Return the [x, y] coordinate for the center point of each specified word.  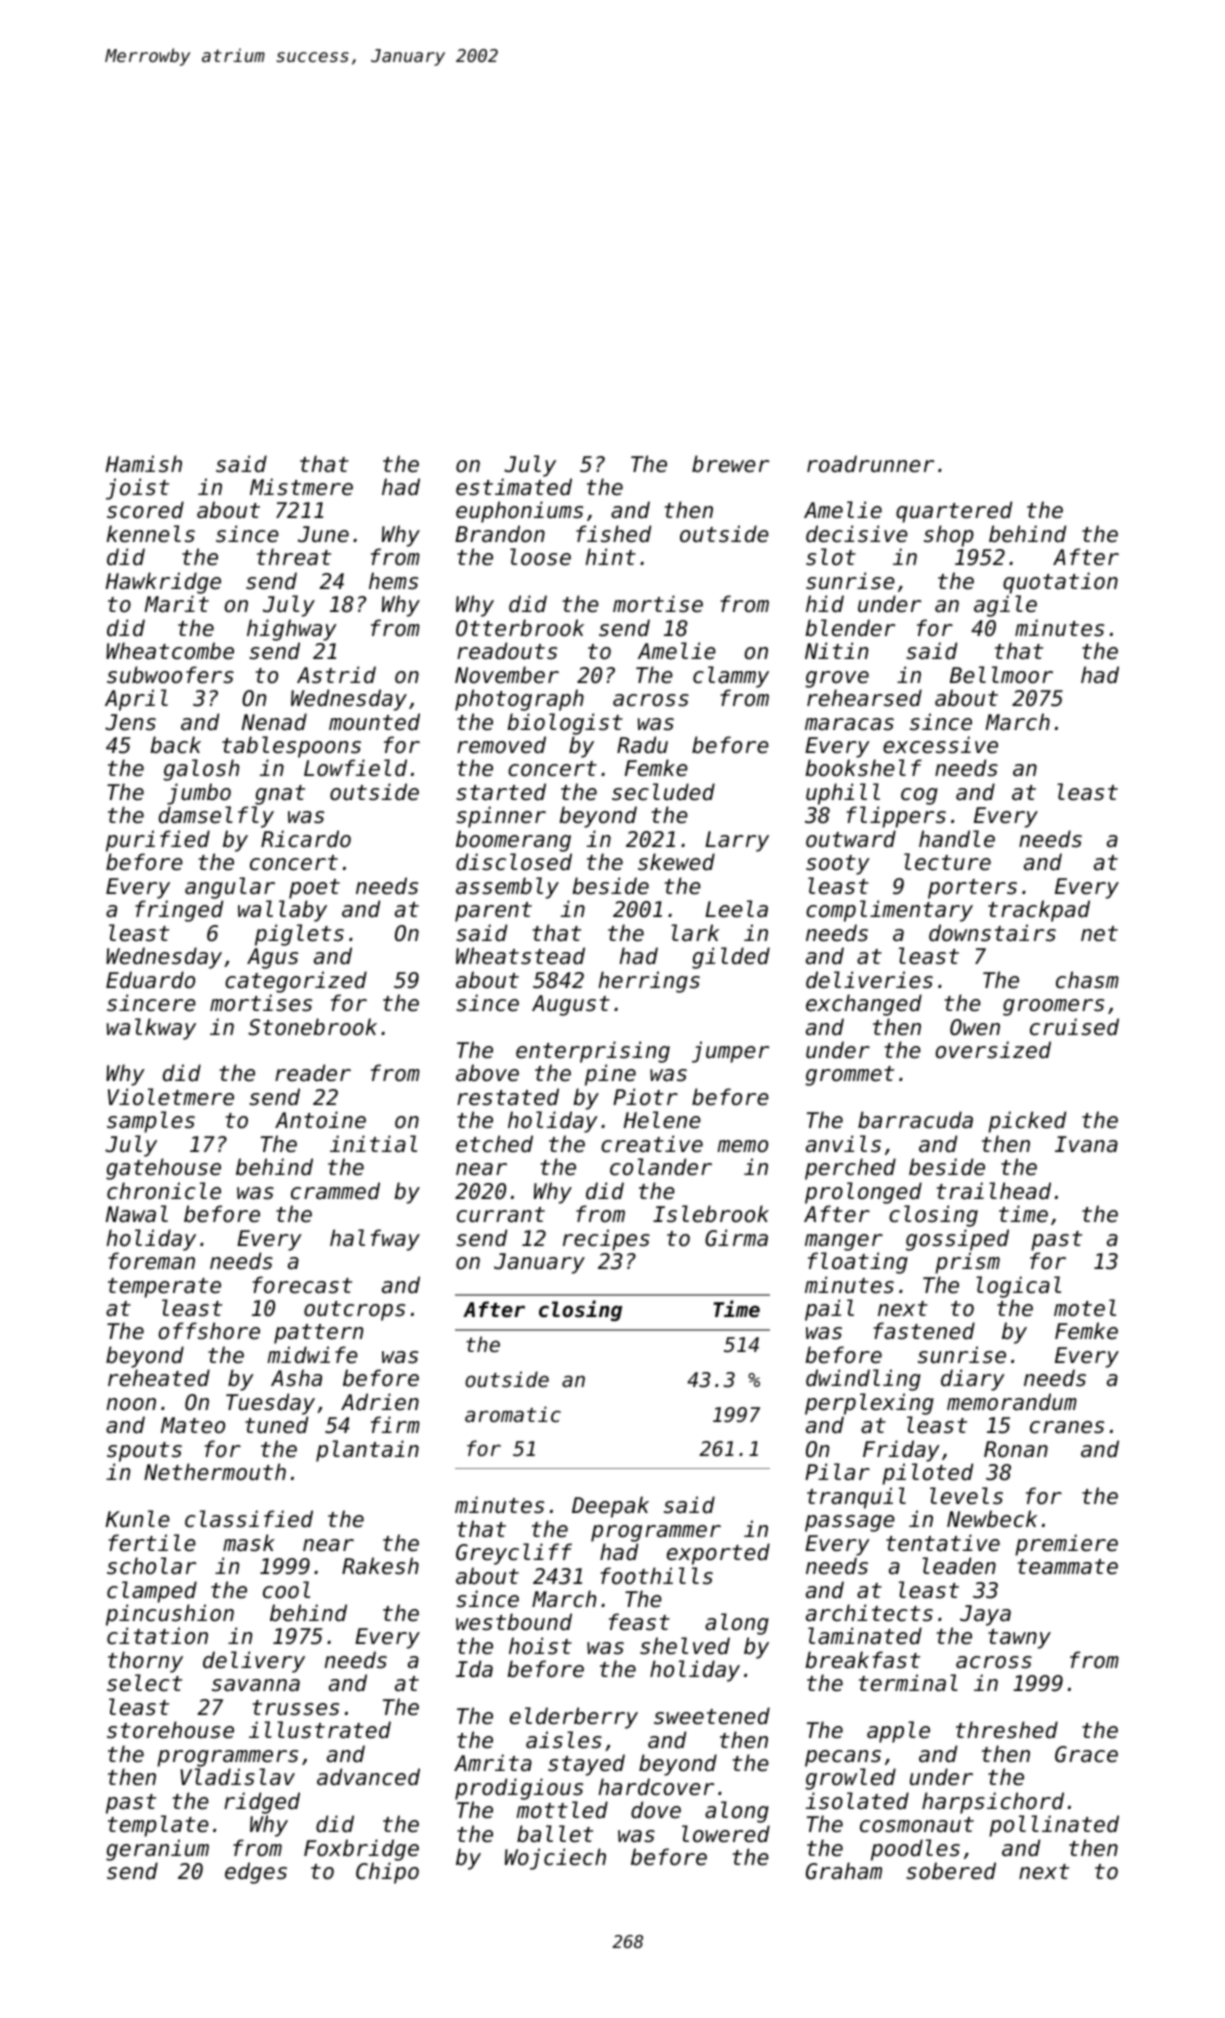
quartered [954, 512]
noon [131, 1404]
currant [501, 1215]
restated [508, 1097]
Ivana [1086, 1144]
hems [393, 581]
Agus [272, 958]
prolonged [863, 1193]
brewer [730, 464]
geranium [157, 1850]
